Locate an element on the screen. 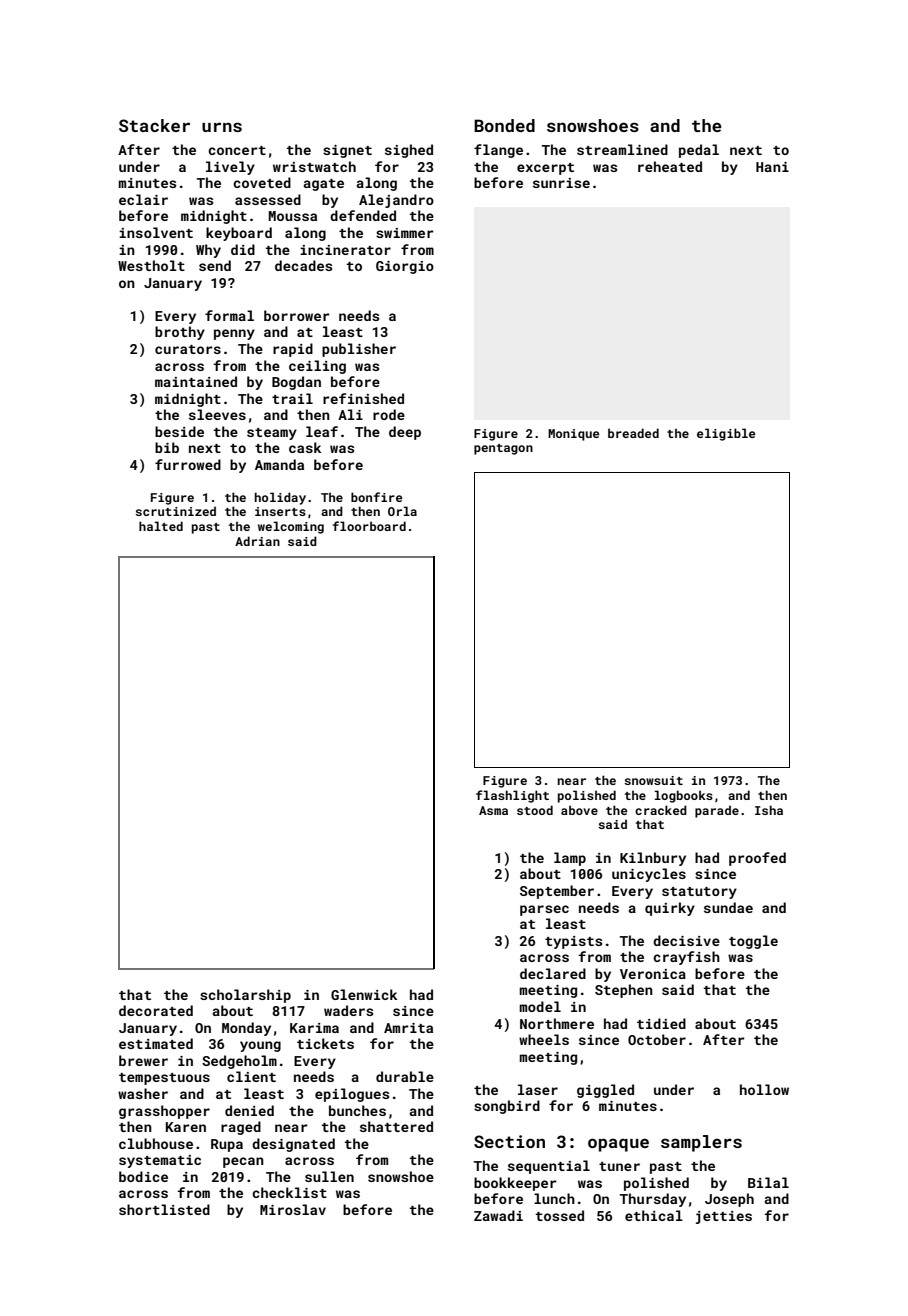 The image size is (908, 1316). Bilal is located at coordinates (768, 1182).
